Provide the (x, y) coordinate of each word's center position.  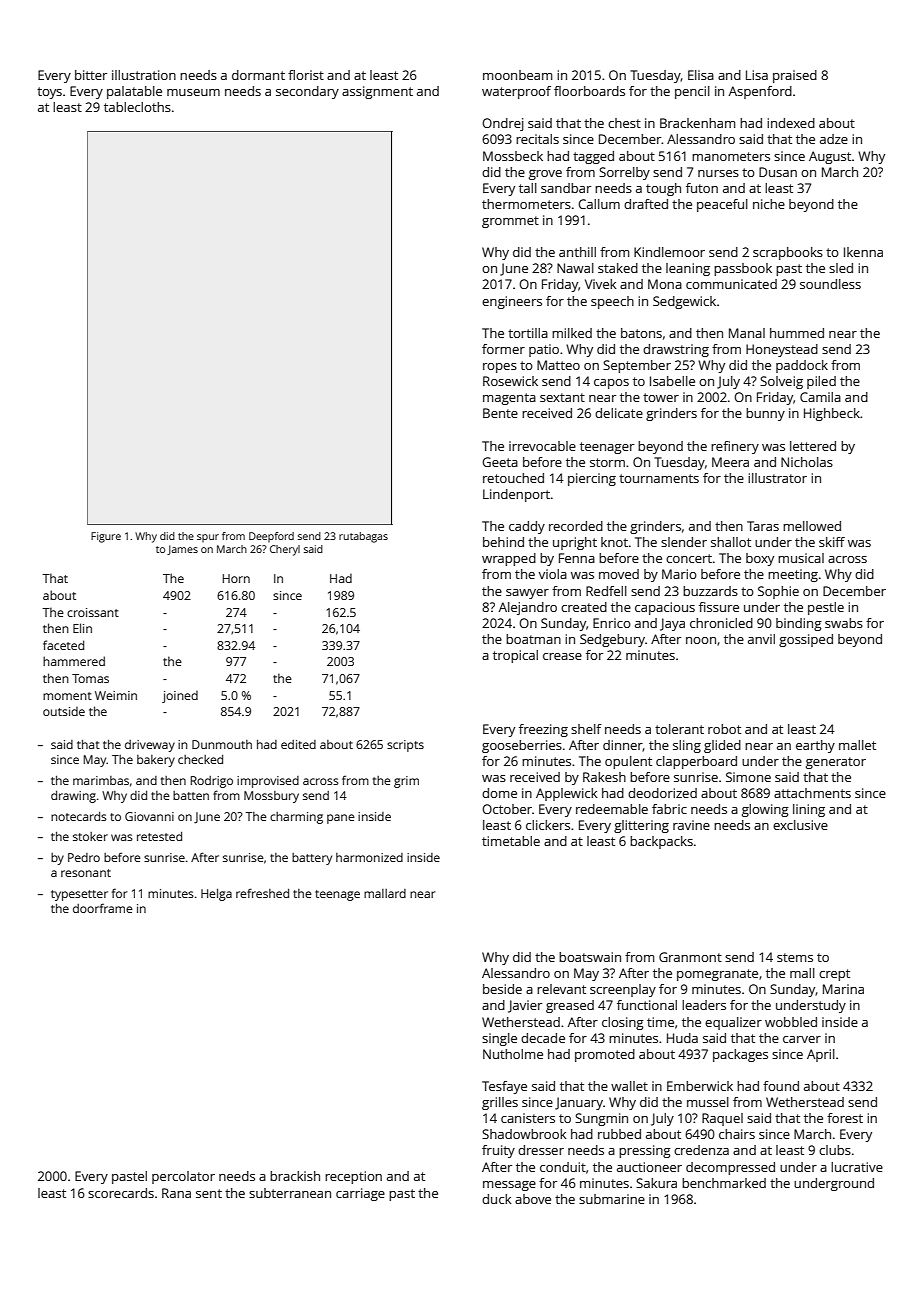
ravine (691, 825)
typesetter (79, 895)
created (584, 607)
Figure (106, 537)
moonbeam (517, 75)
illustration (144, 75)
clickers (548, 825)
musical (801, 558)
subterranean (290, 1193)
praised (795, 76)
